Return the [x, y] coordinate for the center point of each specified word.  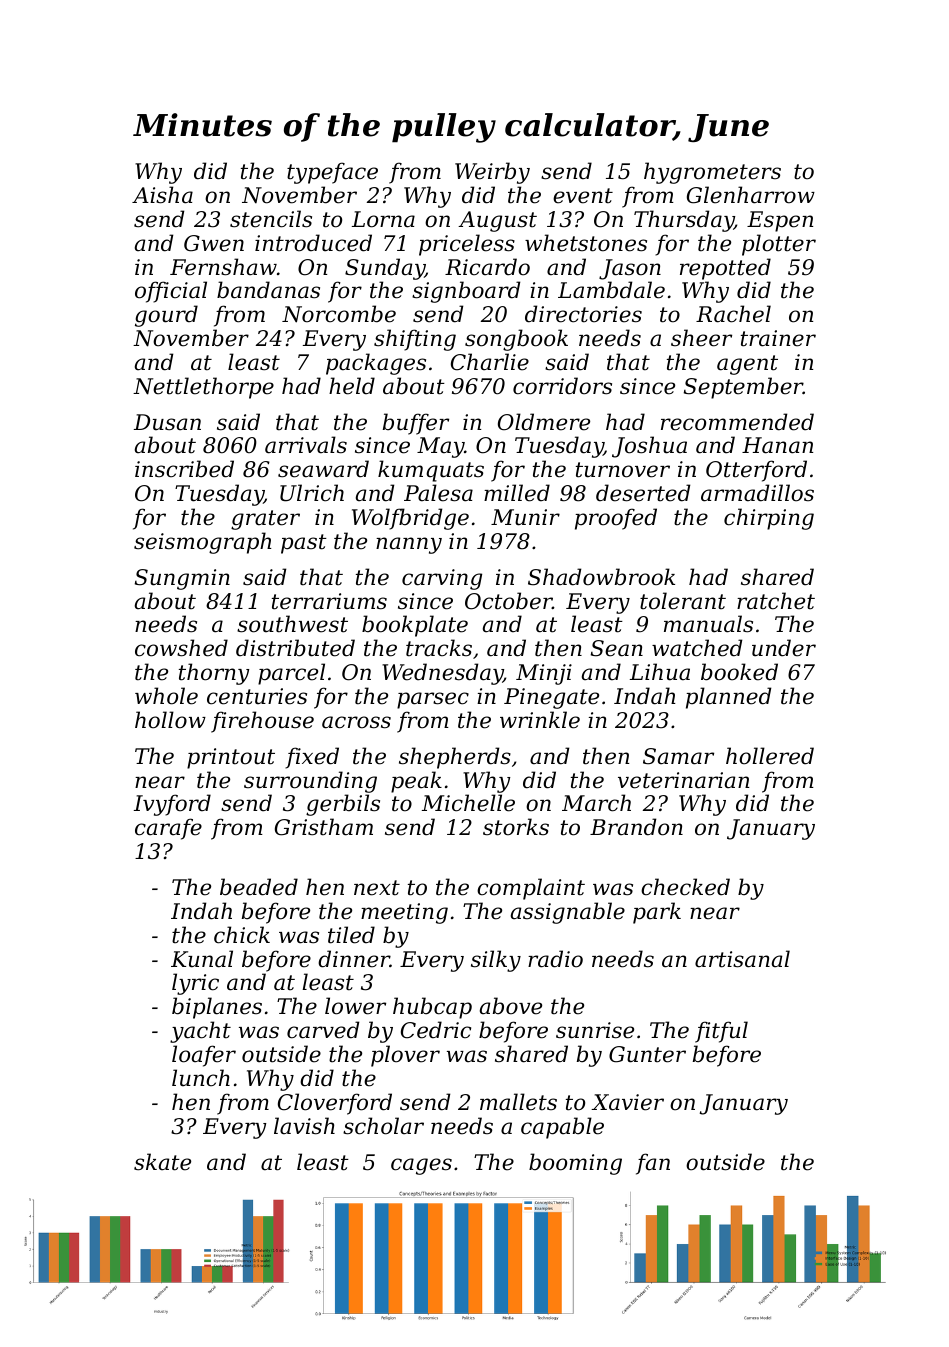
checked [685, 887]
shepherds [455, 758]
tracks [439, 648]
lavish [304, 1126]
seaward [323, 469]
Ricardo [487, 267]
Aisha [162, 195]
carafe [168, 829]
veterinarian [683, 780]
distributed [295, 648]
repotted [725, 269]
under [784, 648]
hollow [170, 720]
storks [516, 827]
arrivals [306, 445]
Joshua [649, 447]
